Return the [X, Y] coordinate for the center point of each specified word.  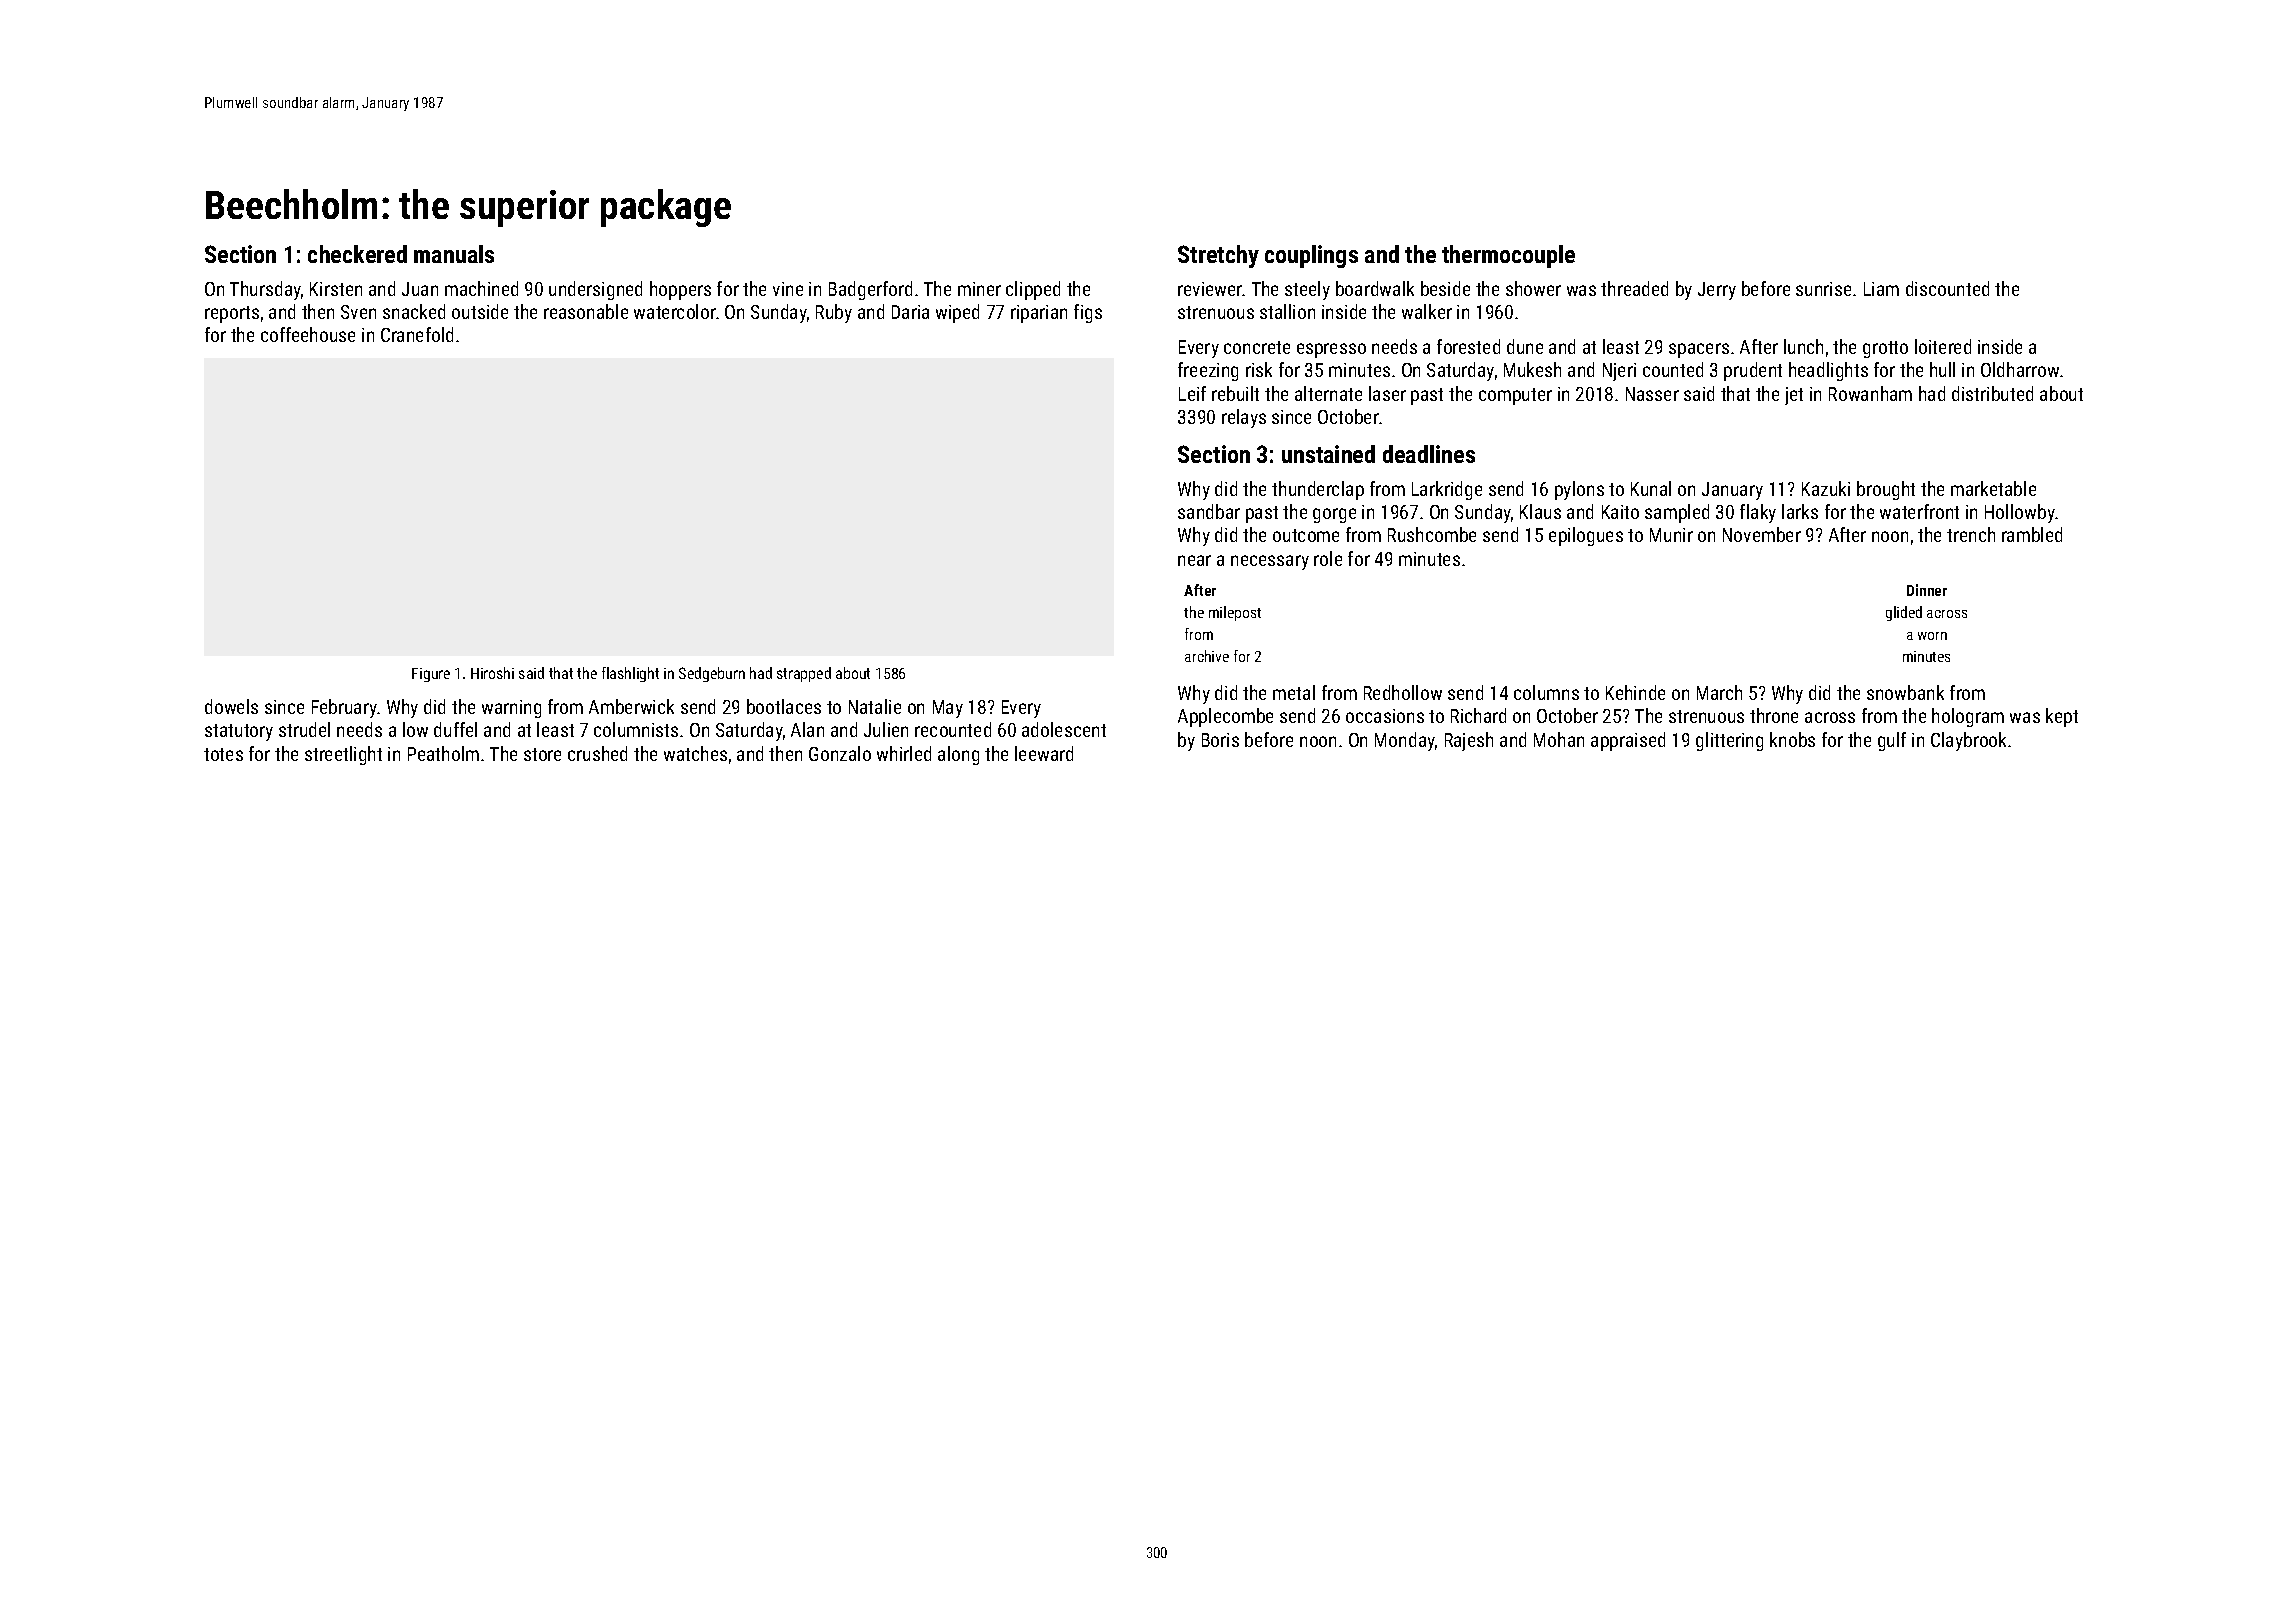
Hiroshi [492, 673]
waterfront [1919, 511]
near [1194, 560]
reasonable [586, 311]
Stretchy [1218, 256]
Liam [1881, 289]
